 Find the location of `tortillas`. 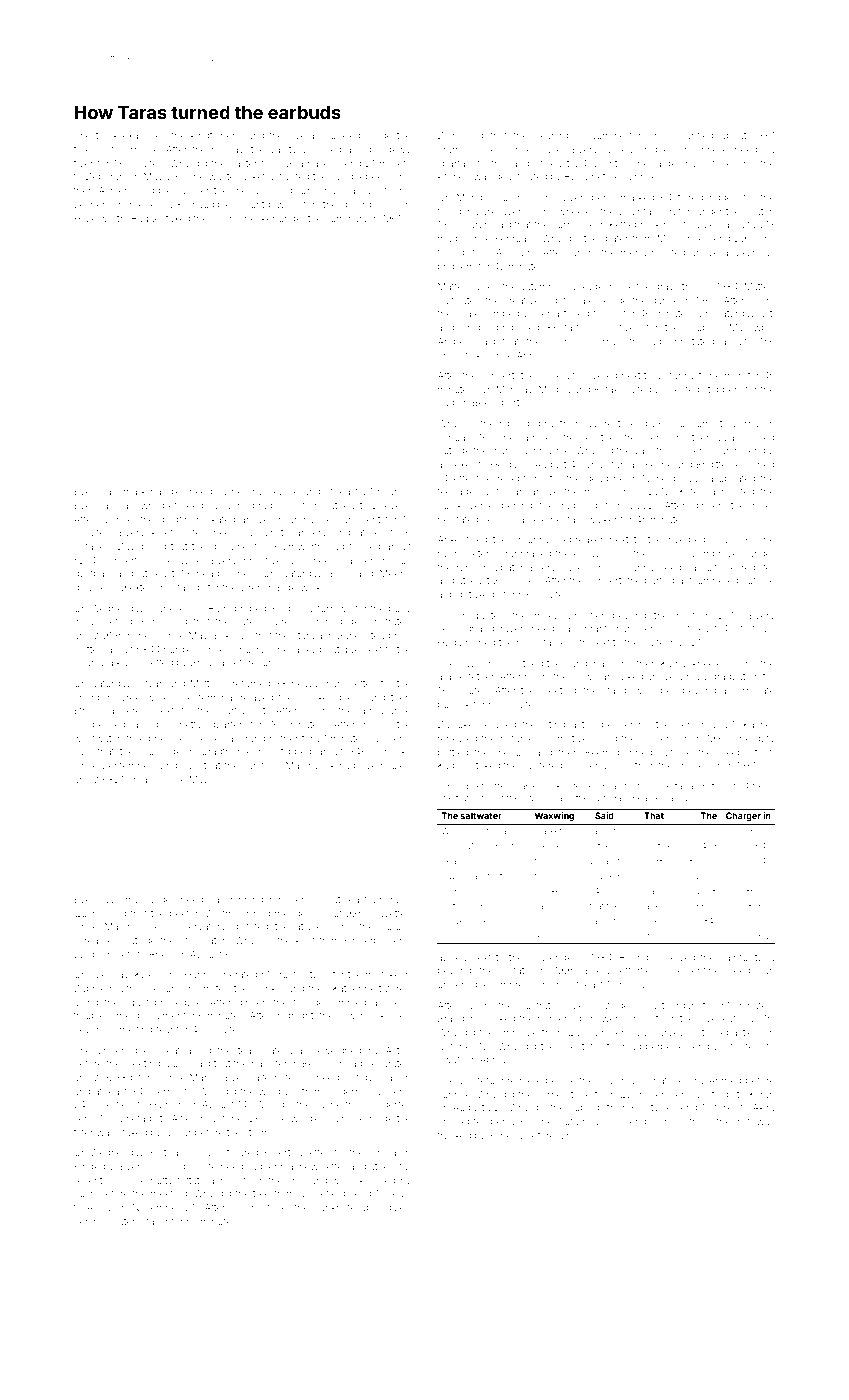

tortillas is located at coordinates (756, 628).
